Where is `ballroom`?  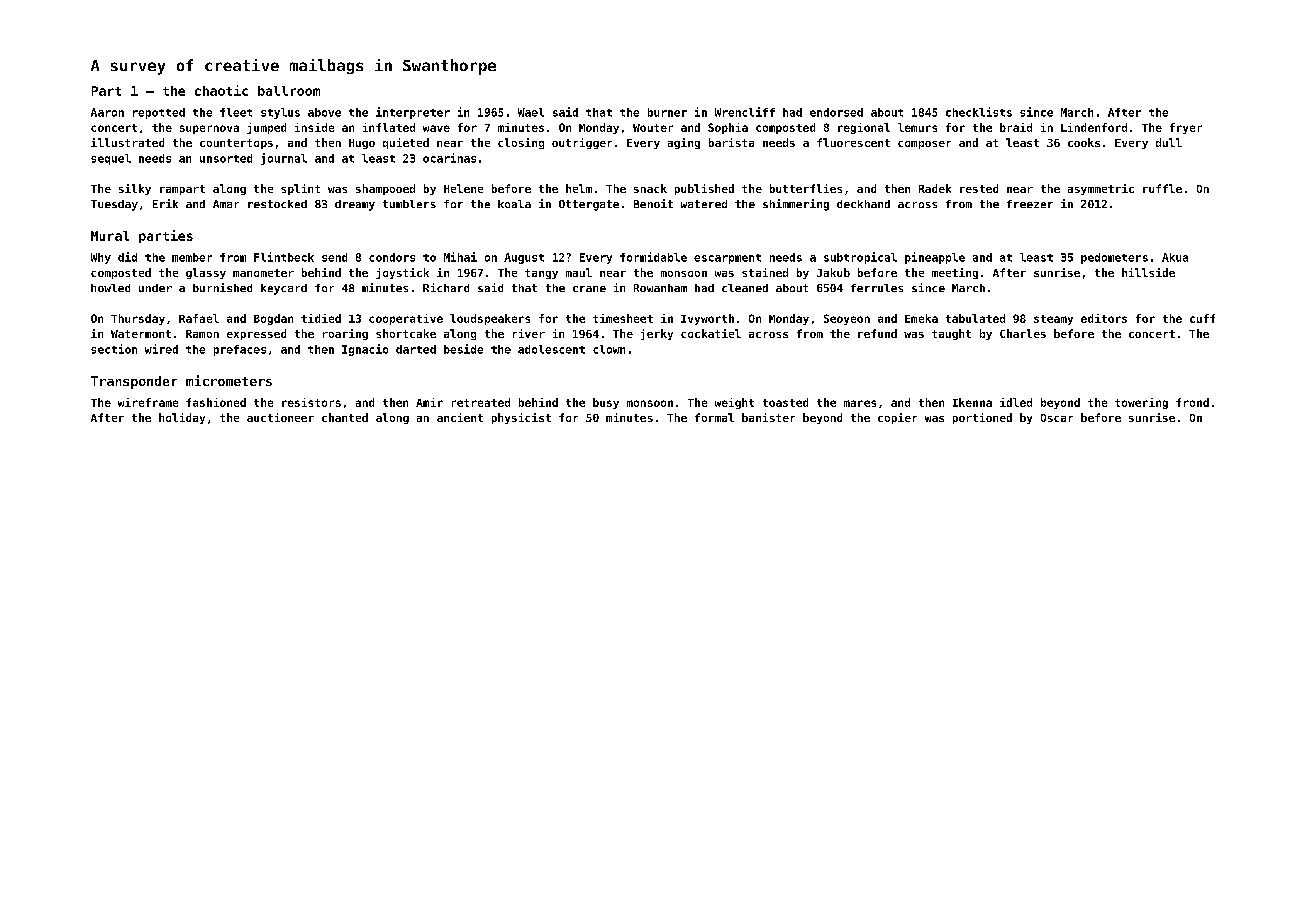 ballroom is located at coordinates (289, 91).
